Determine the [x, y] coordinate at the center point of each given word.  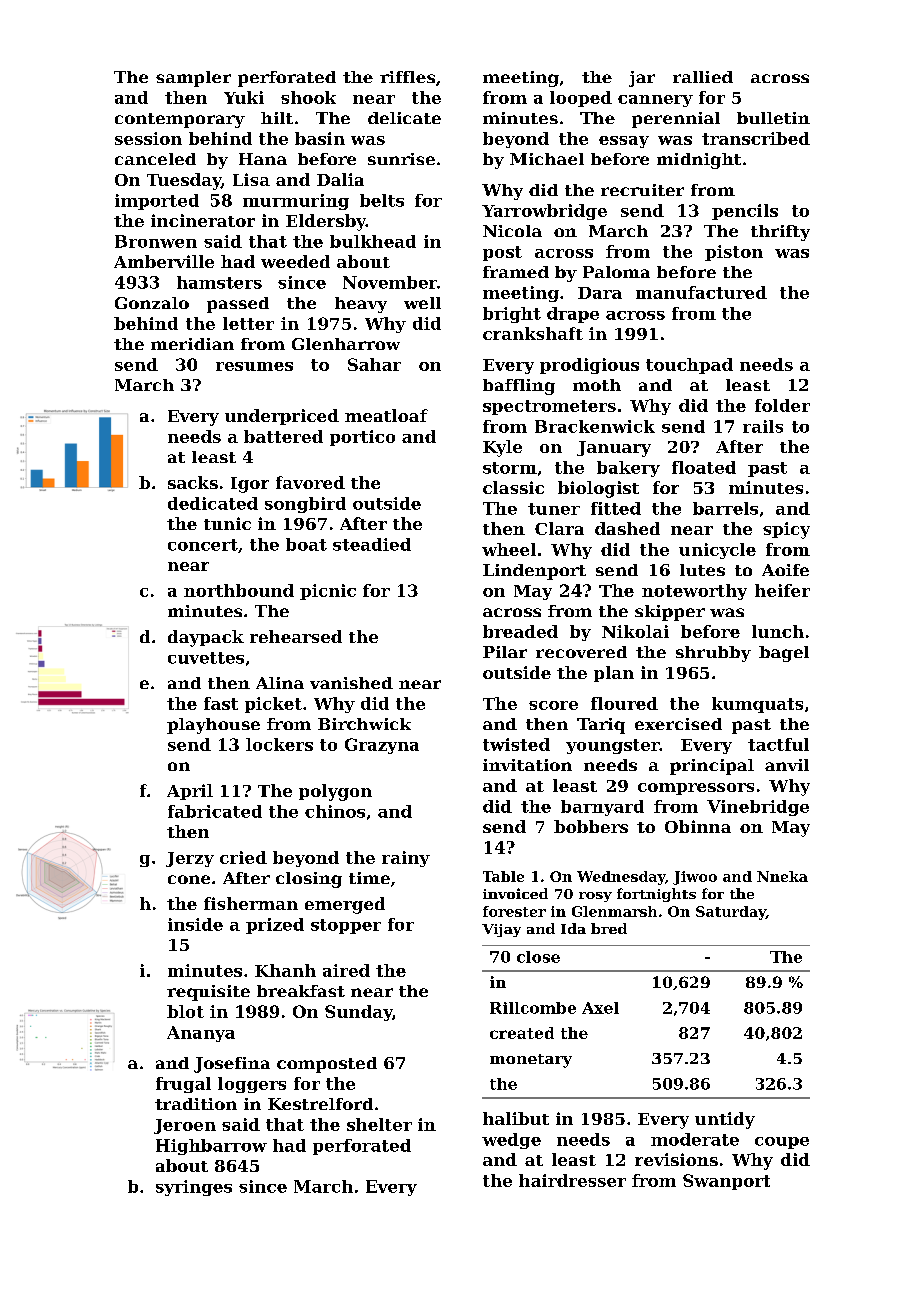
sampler [193, 79]
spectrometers [549, 407]
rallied [703, 77]
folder [782, 405]
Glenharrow [346, 344]
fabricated [215, 811]
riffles [407, 77]
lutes [702, 570]
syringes [194, 1188]
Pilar [505, 652]
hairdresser [572, 1180]
